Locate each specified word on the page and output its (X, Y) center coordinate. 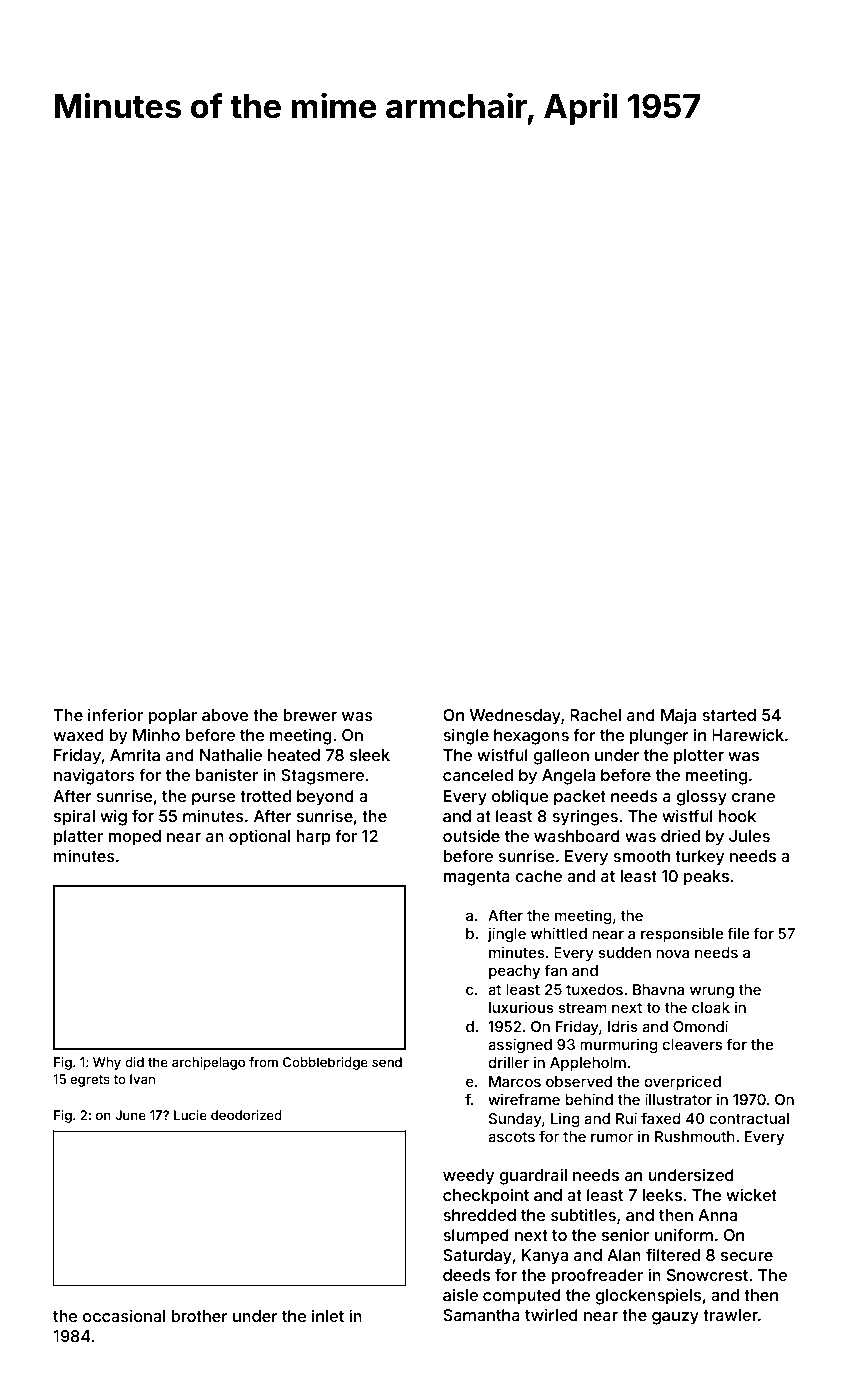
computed (522, 1297)
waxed (78, 735)
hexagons (531, 737)
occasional (124, 1315)
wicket (751, 1194)
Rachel (595, 715)
